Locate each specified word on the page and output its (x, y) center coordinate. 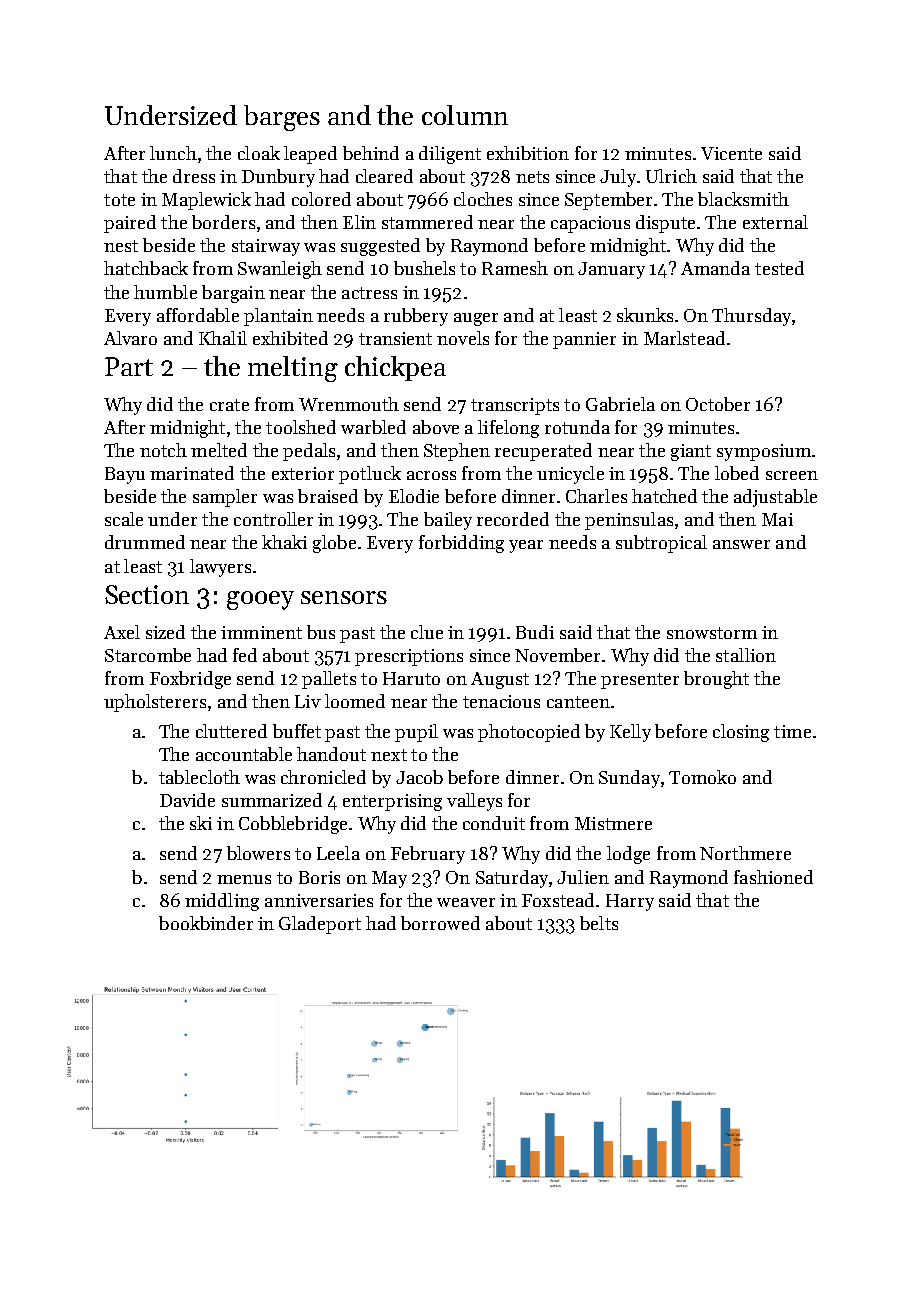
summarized (272, 800)
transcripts (515, 406)
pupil (416, 733)
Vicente (731, 153)
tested (779, 268)
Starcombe (148, 655)
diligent (450, 155)
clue (427, 632)
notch (163, 450)
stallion (746, 655)
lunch (173, 153)
